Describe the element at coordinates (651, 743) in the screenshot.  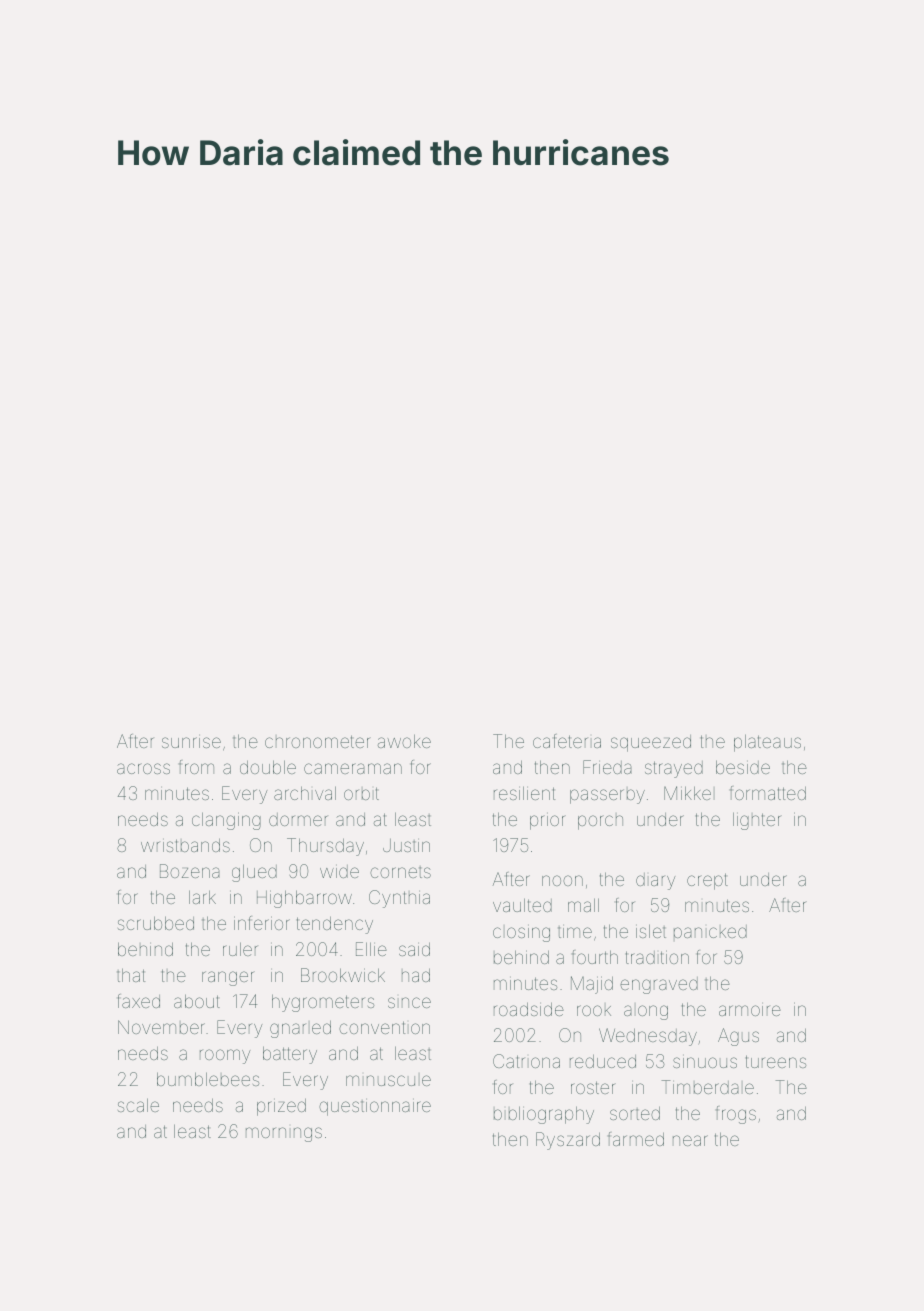
I see `squeezed` at that location.
